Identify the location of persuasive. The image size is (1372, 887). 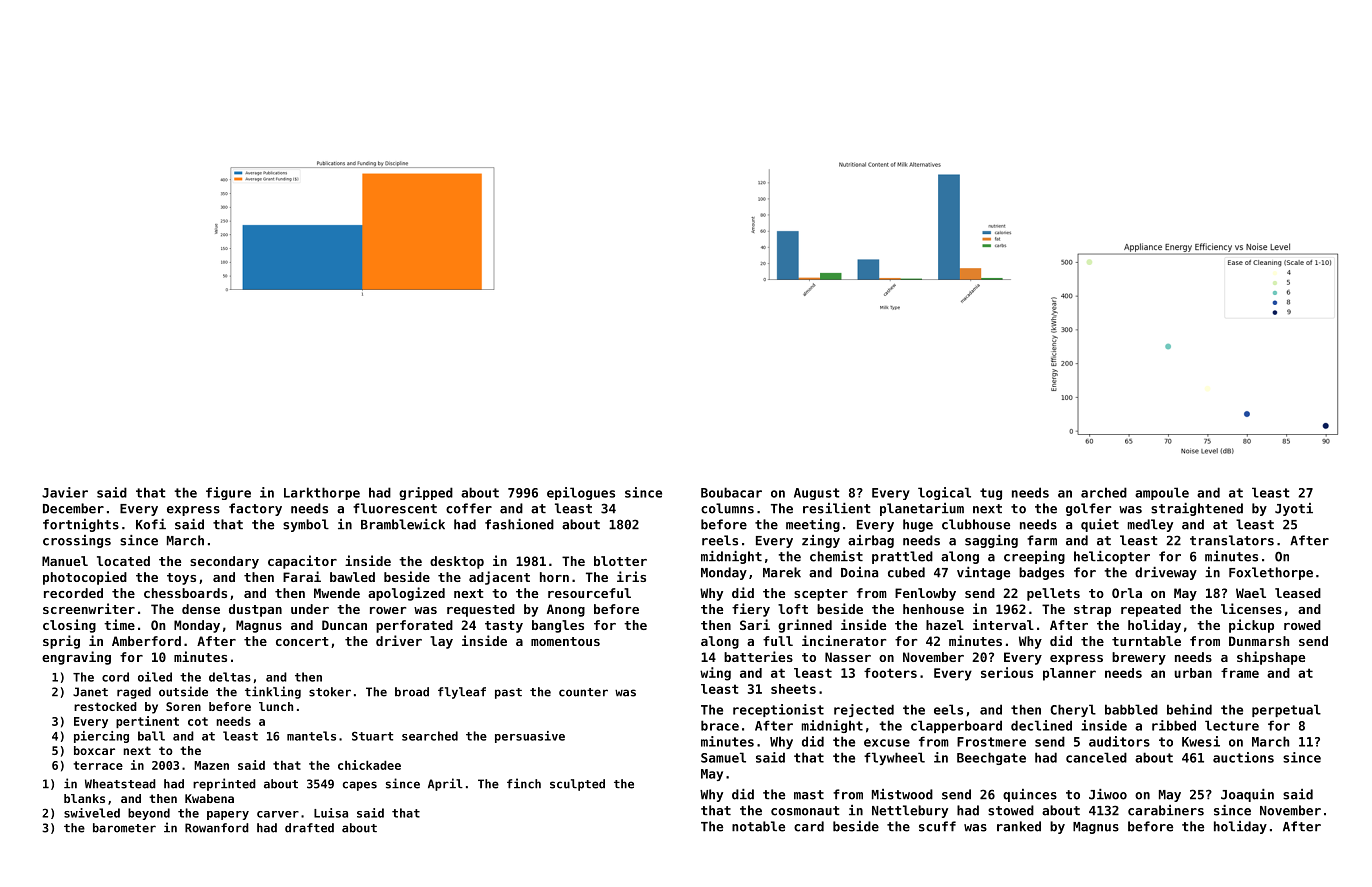
(530, 737).
